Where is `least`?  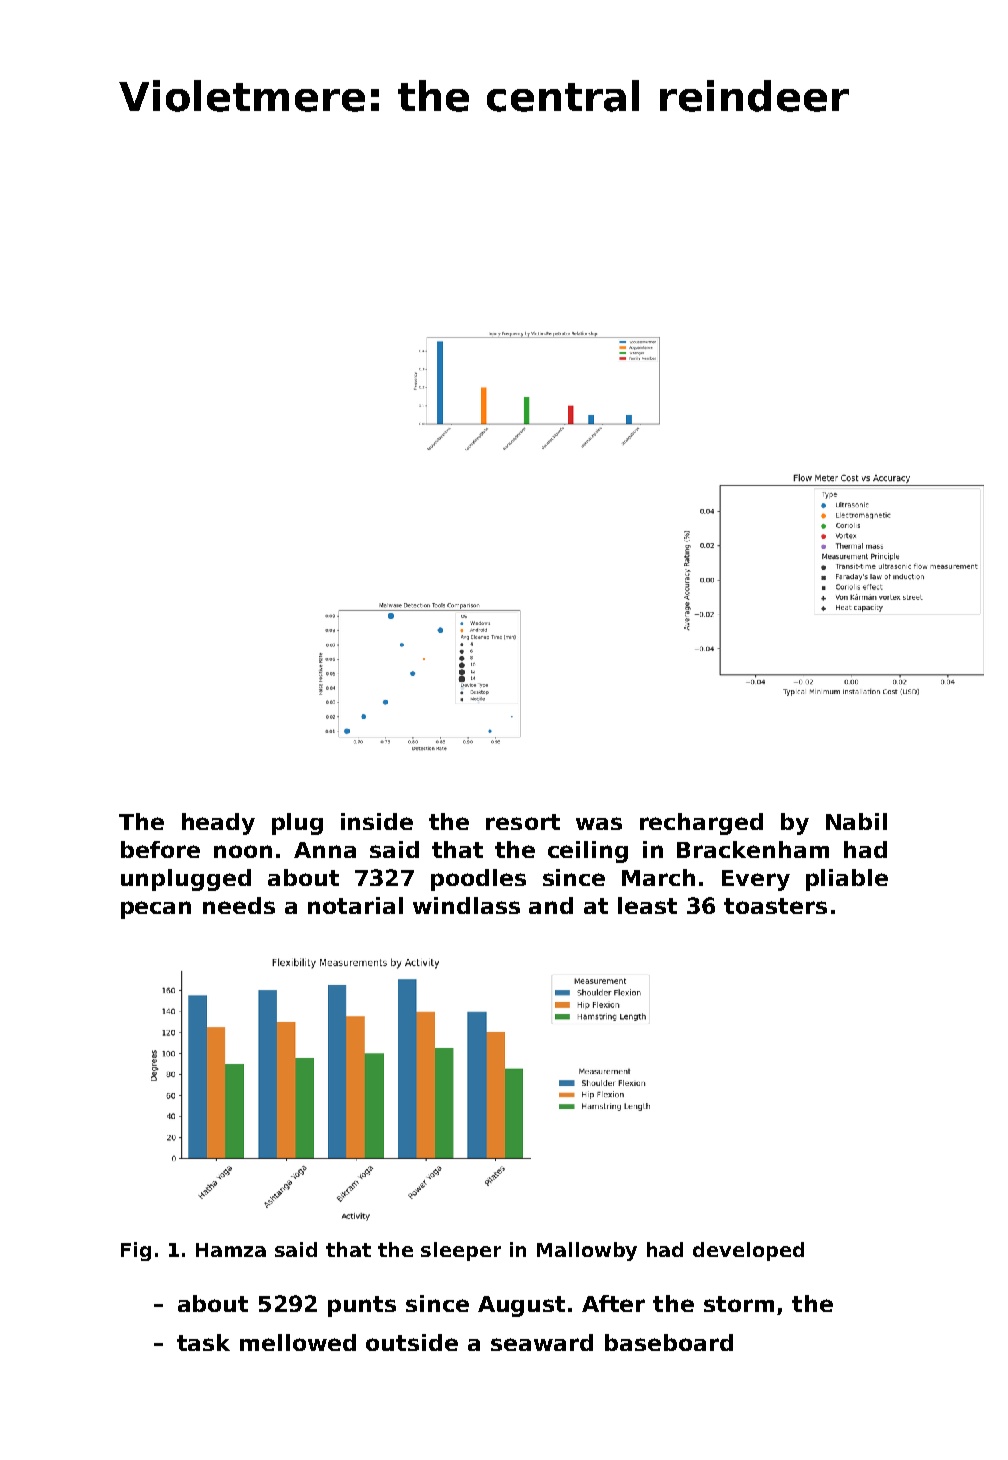
least is located at coordinates (647, 905).
